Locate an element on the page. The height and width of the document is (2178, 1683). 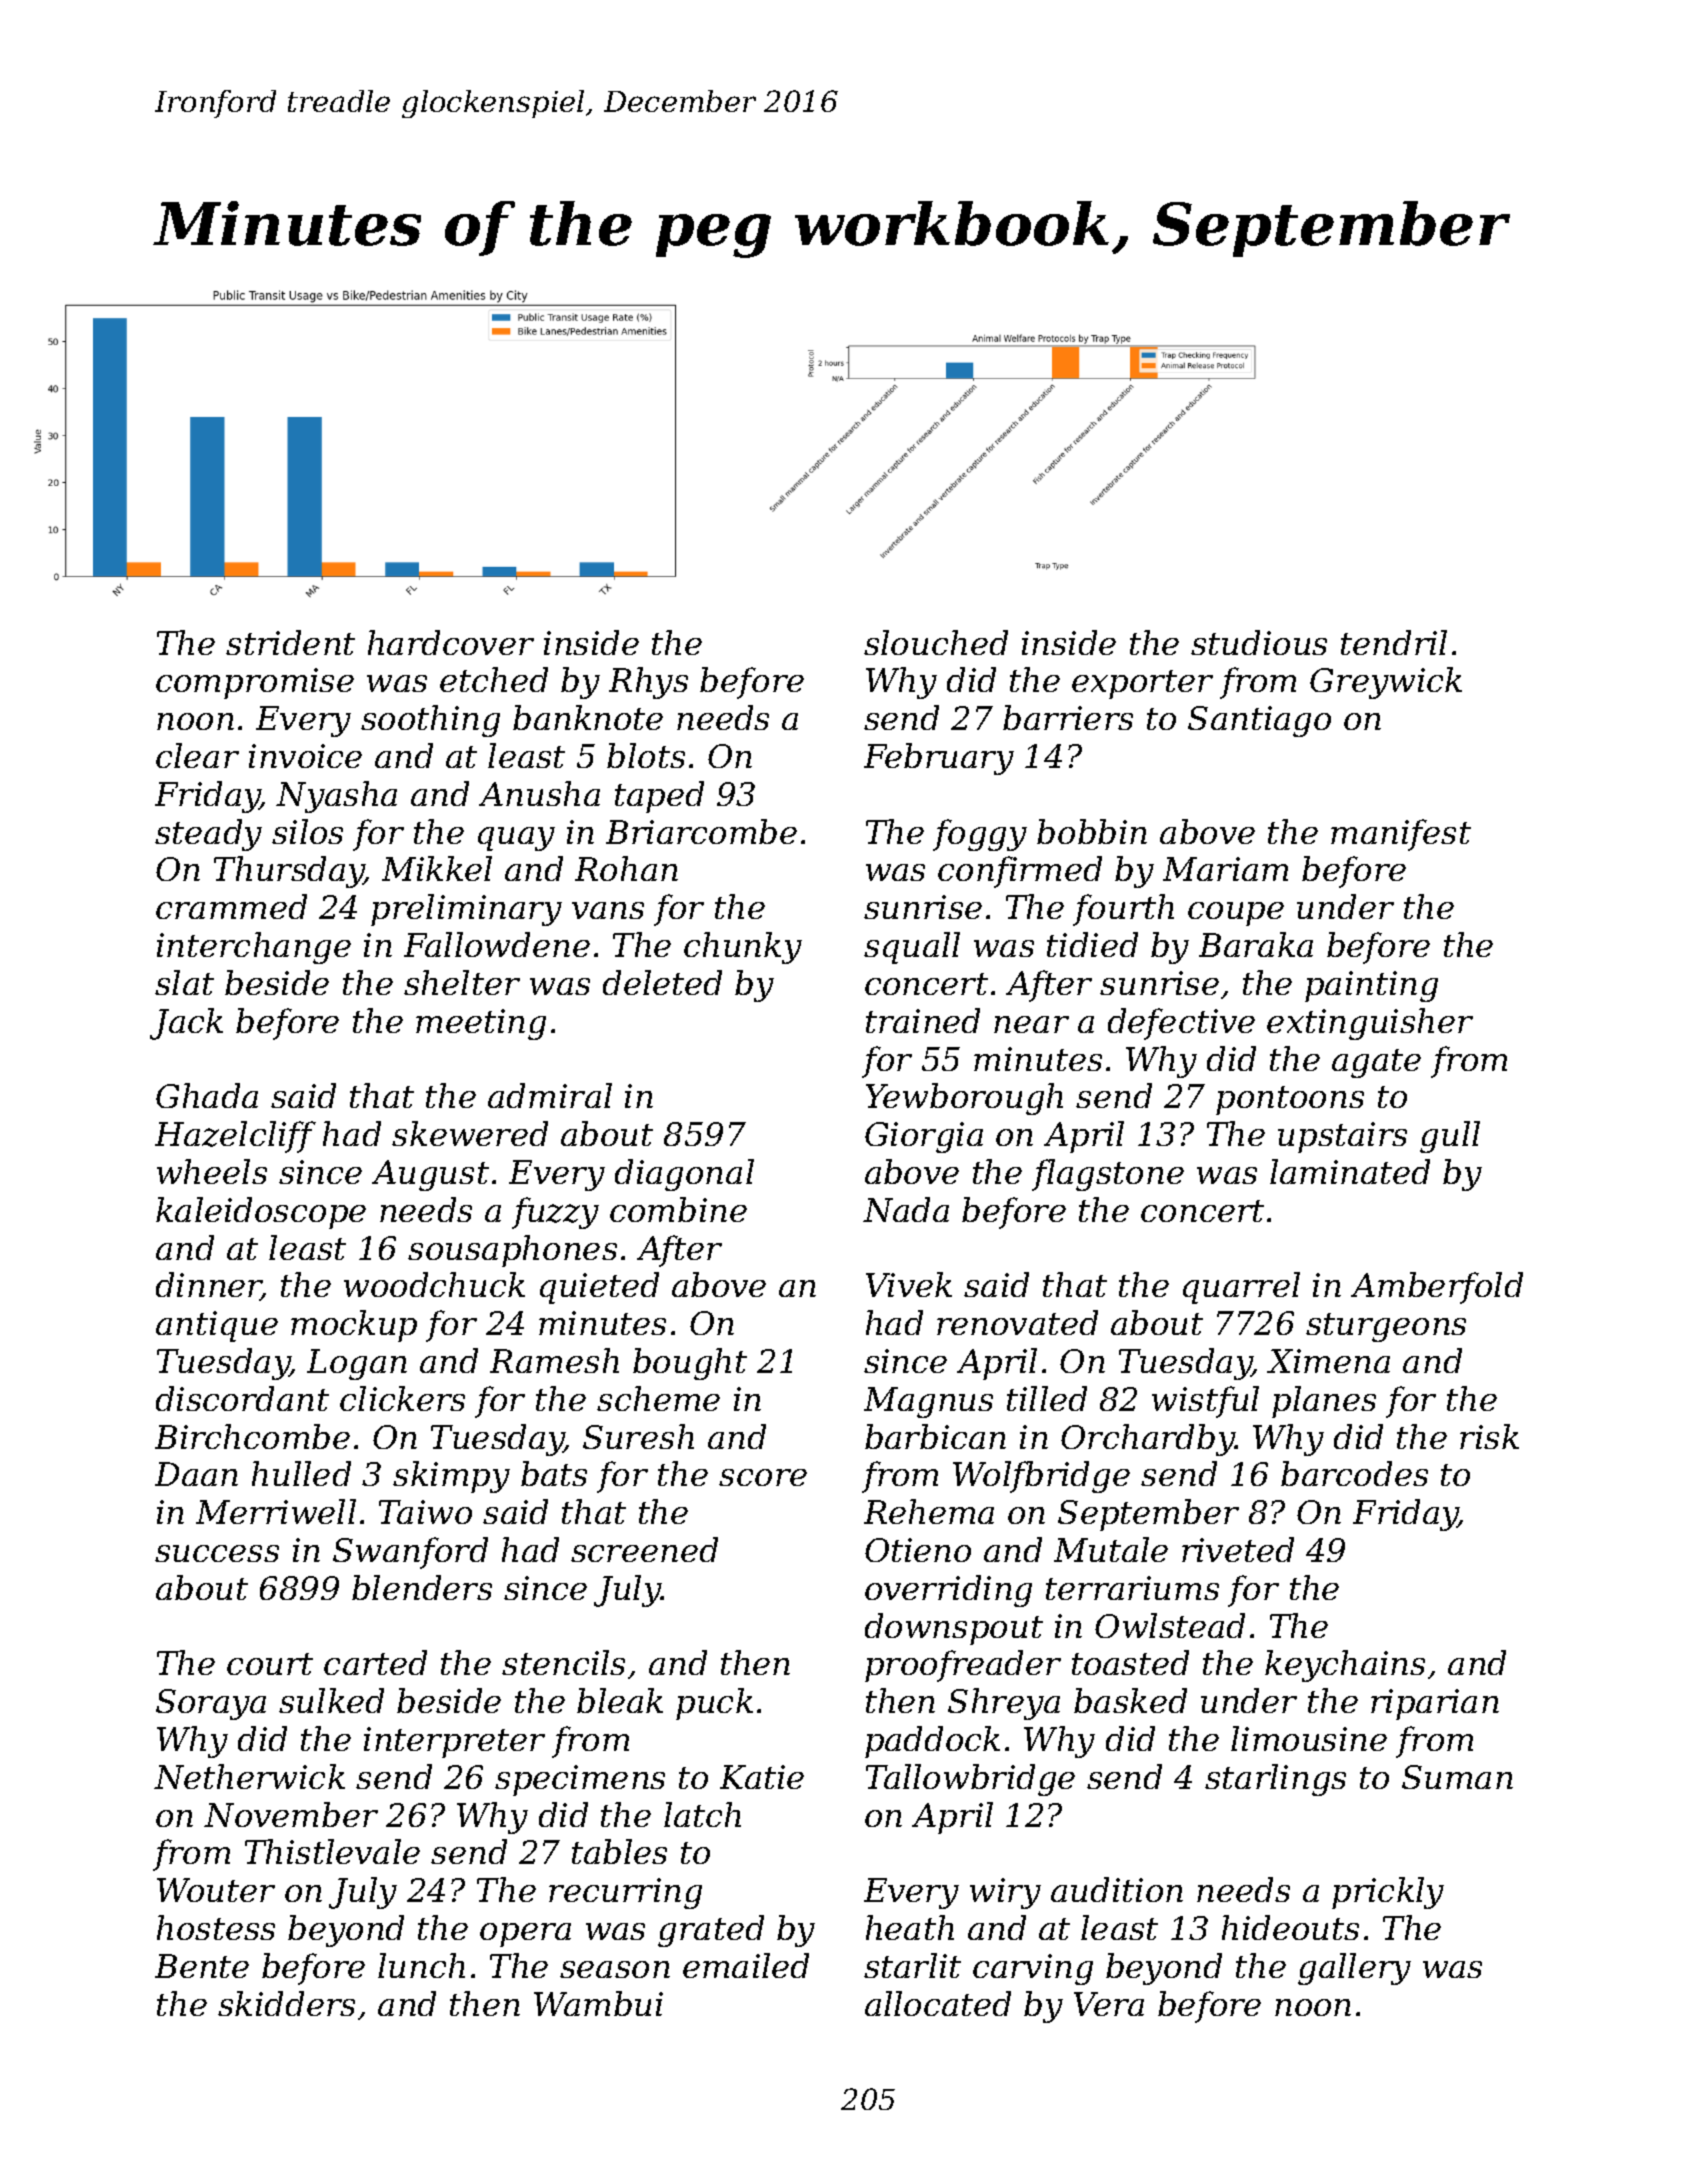
skidders is located at coordinates (286, 2003).
